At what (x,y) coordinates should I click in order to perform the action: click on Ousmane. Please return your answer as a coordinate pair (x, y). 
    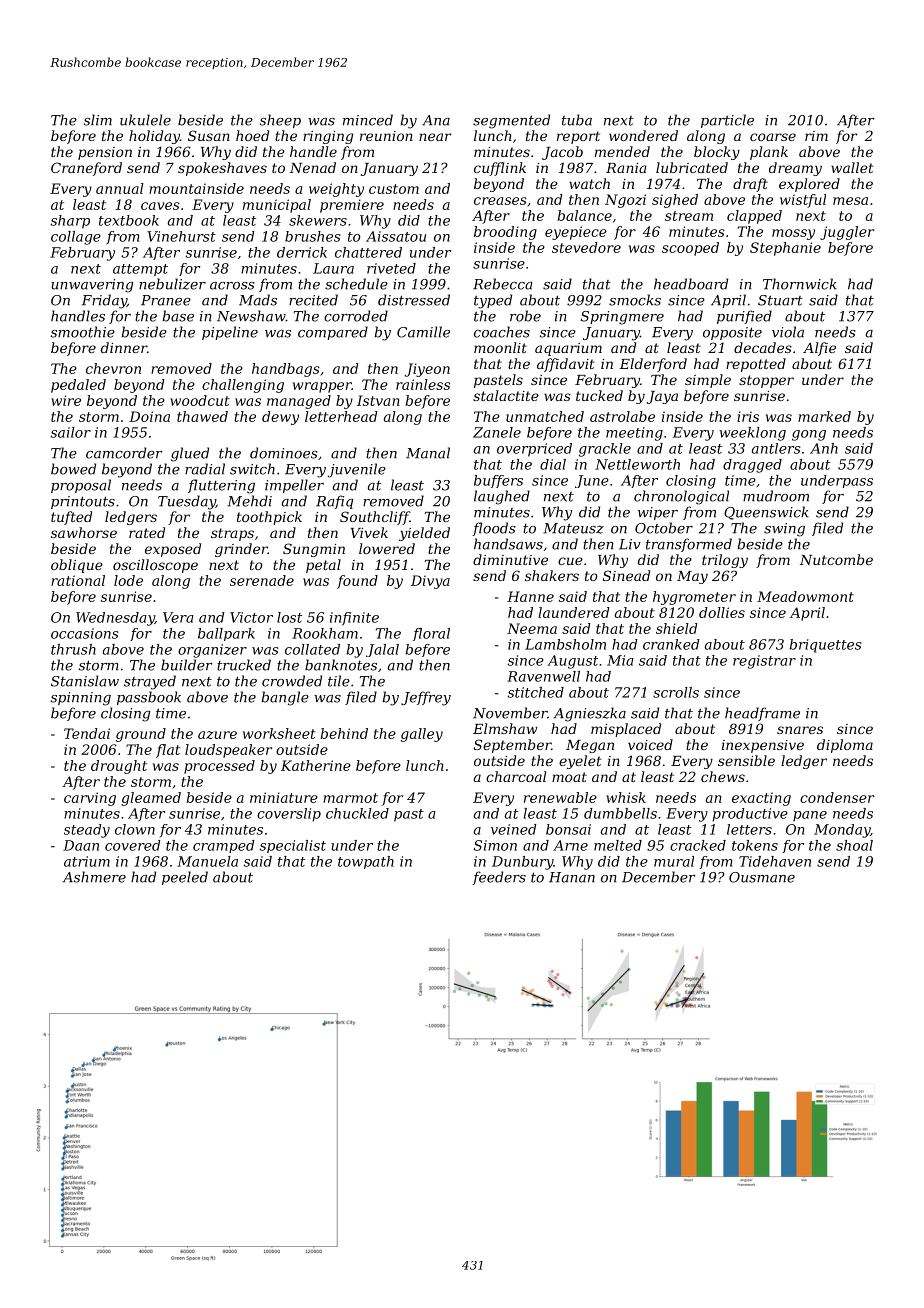
    Looking at the image, I should click on (762, 877).
